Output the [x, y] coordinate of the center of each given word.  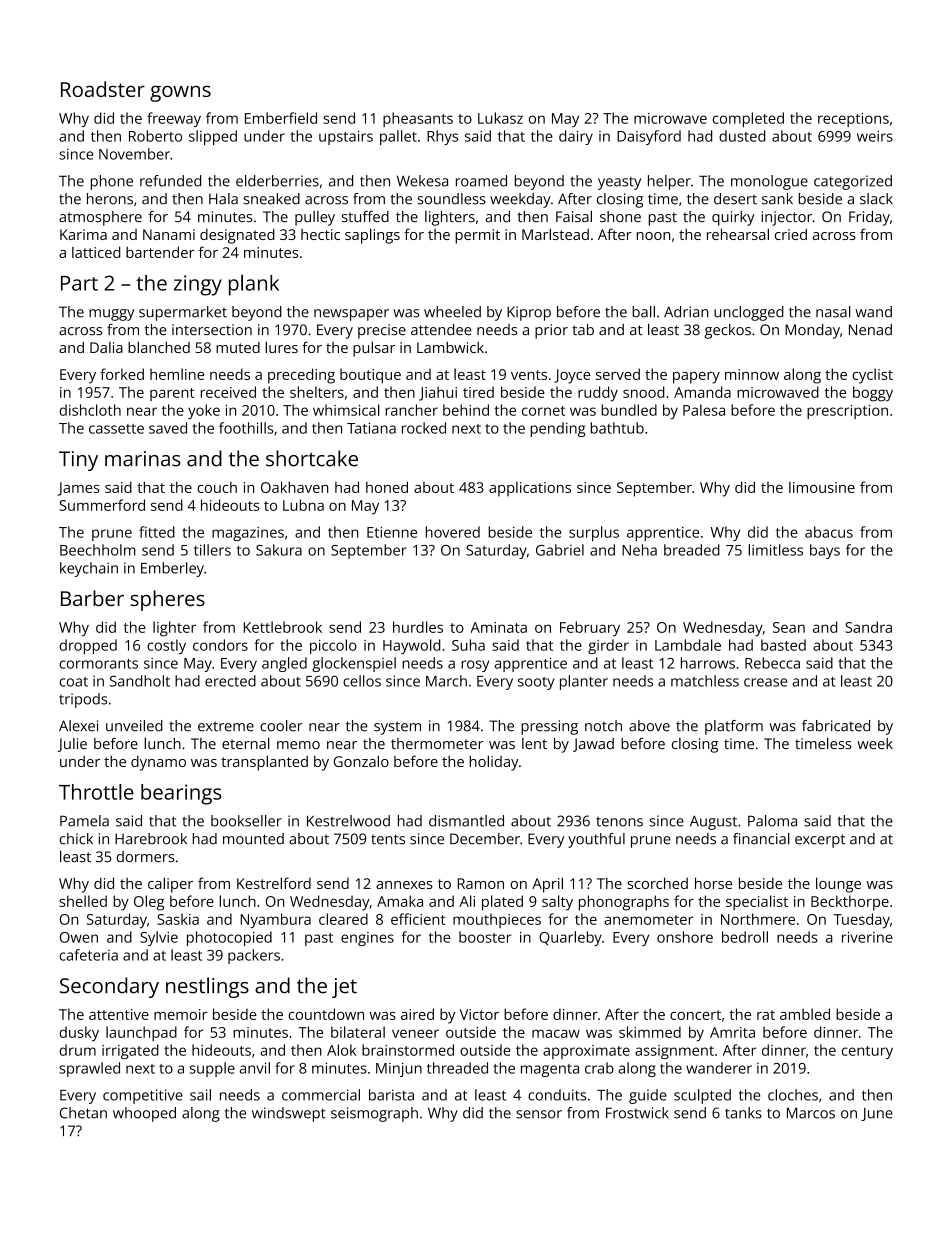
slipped [213, 137]
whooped [144, 1114]
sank [777, 199]
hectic [320, 234]
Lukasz [500, 118]
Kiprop [529, 313]
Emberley [172, 569]
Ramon [481, 883]
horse [713, 883]
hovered [453, 532]
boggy [873, 394]
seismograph [374, 1114]
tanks [743, 1113]
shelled [83, 901]
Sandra [868, 627]
